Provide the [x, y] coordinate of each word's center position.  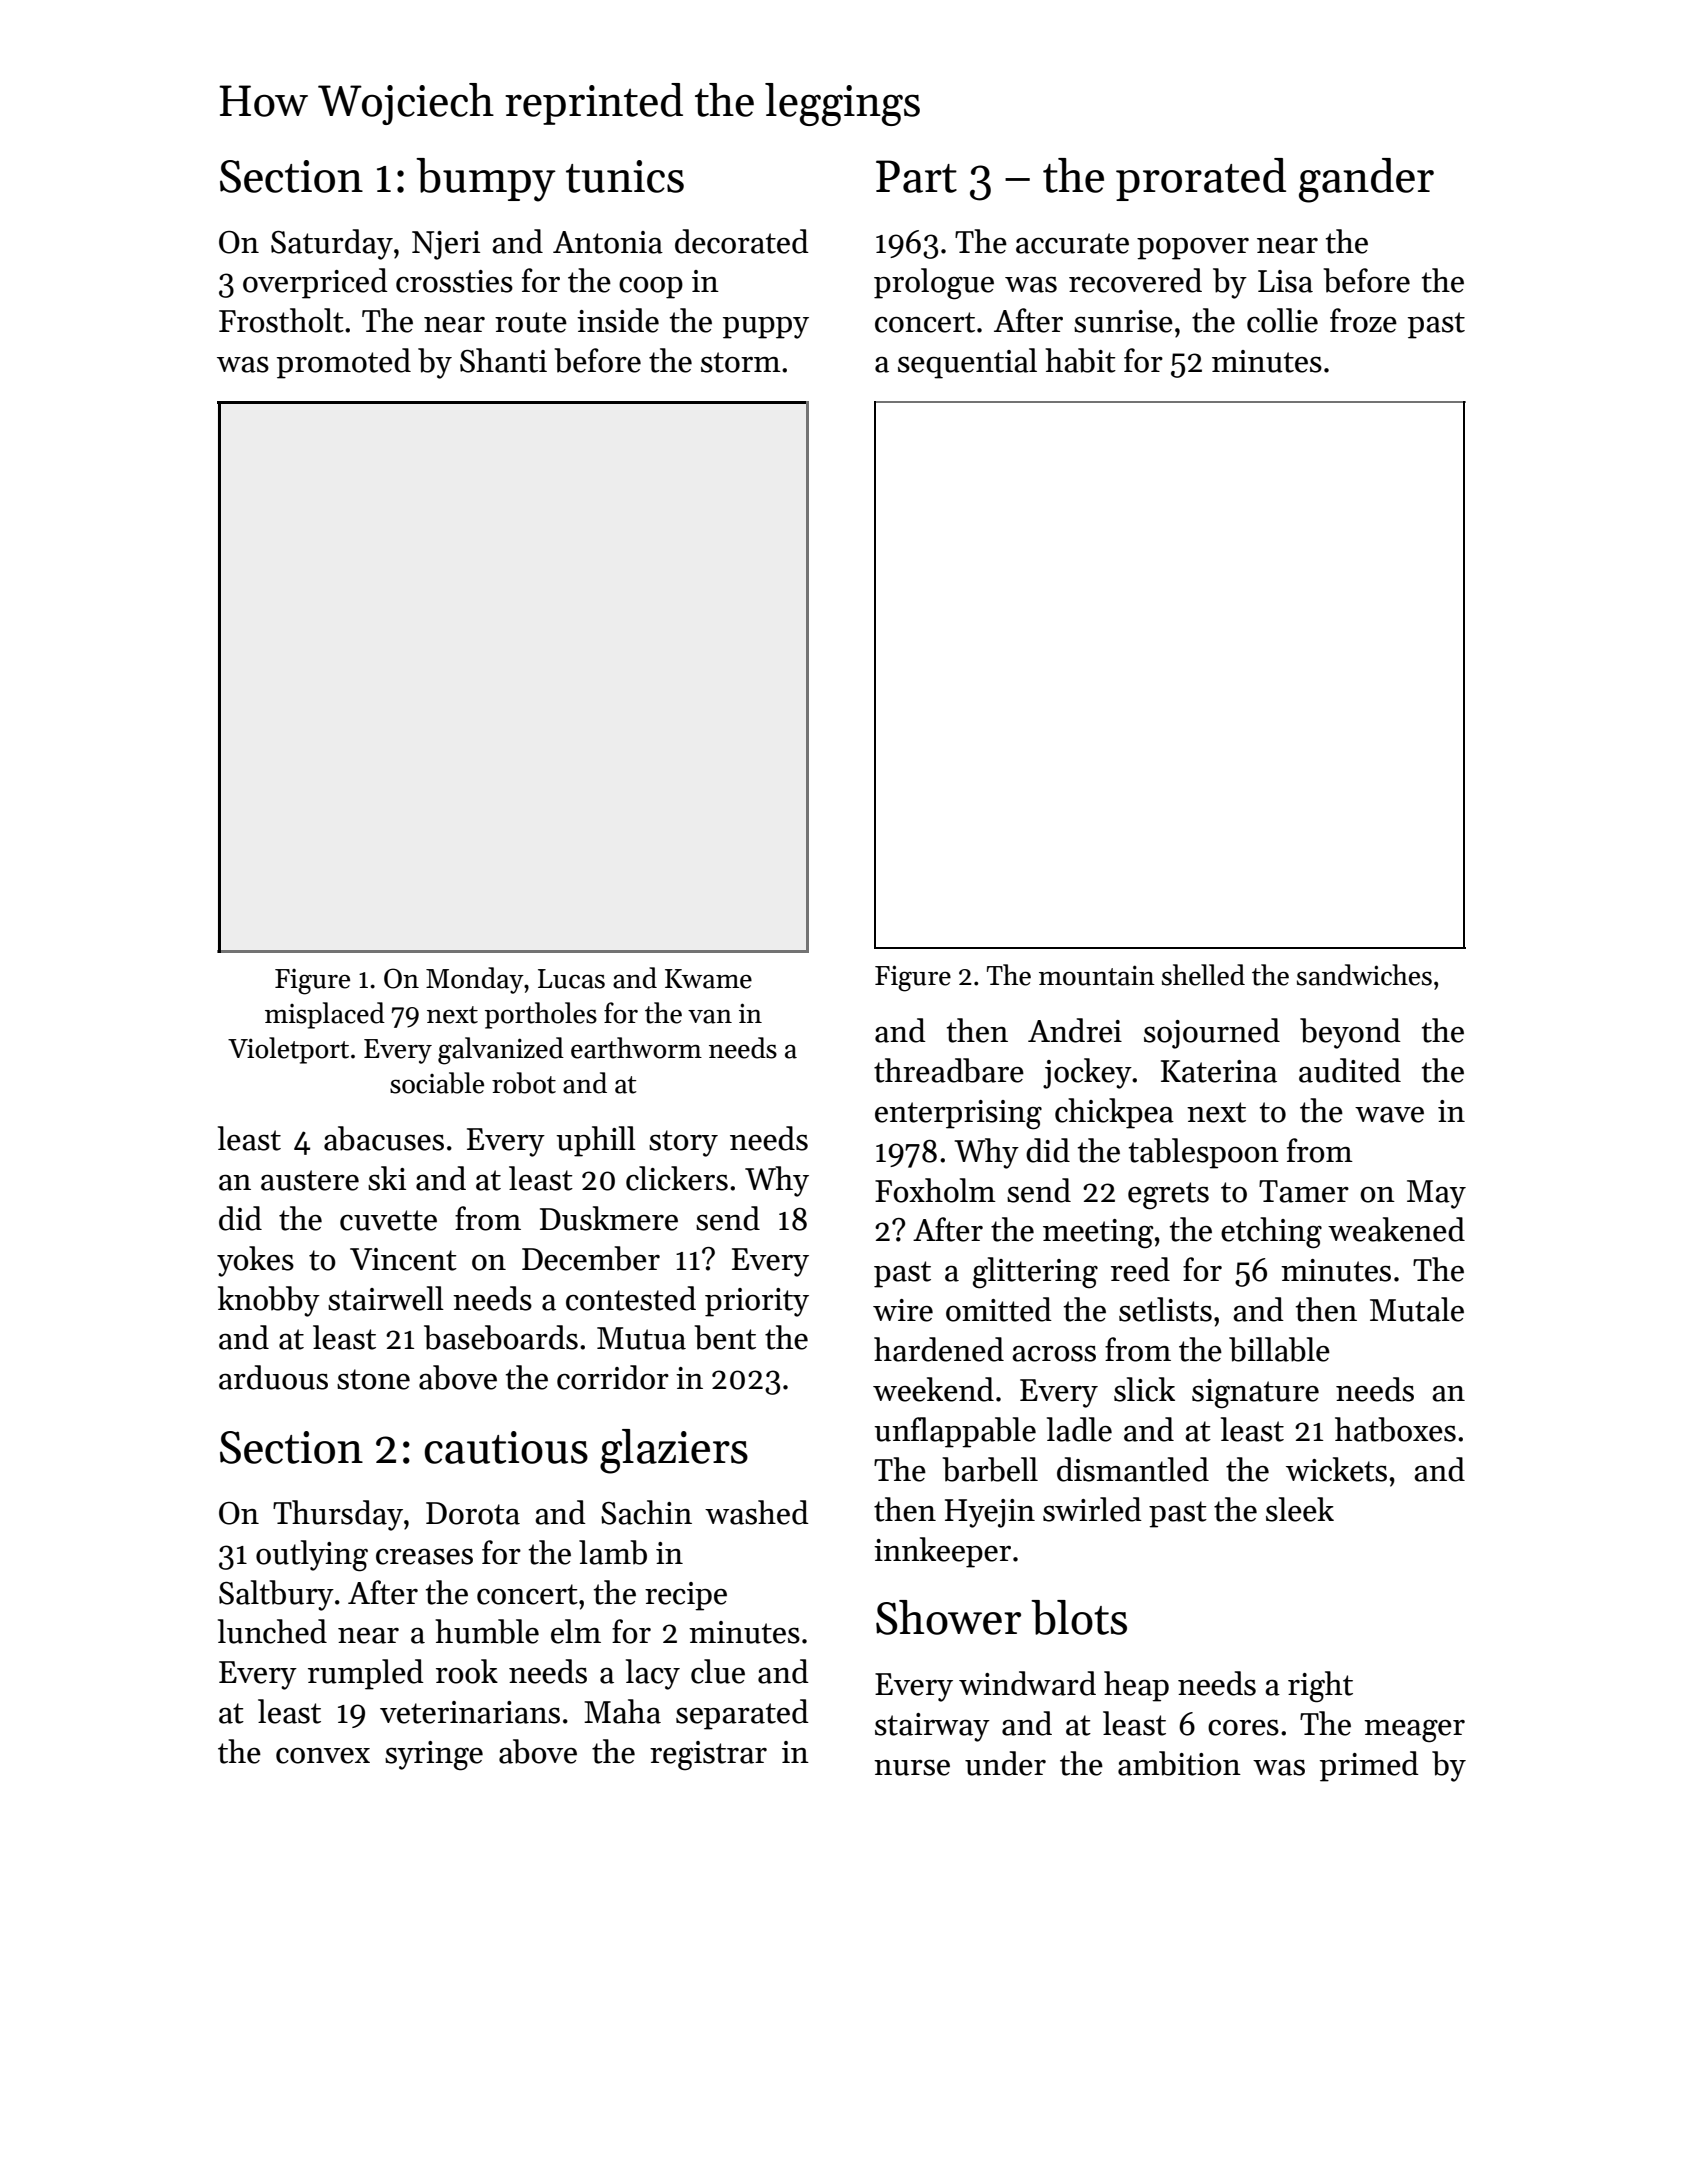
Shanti [503, 360]
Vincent [403, 1259]
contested [631, 1298]
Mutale [1417, 1309]
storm [741, 362]
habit [1080, 360]
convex [323, 1756]
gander [1366, 180]
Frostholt [281, 320]
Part [916, 176]
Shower [948, 1617]
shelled [1203, 975]
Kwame [708, 979]
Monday [475, 980]
